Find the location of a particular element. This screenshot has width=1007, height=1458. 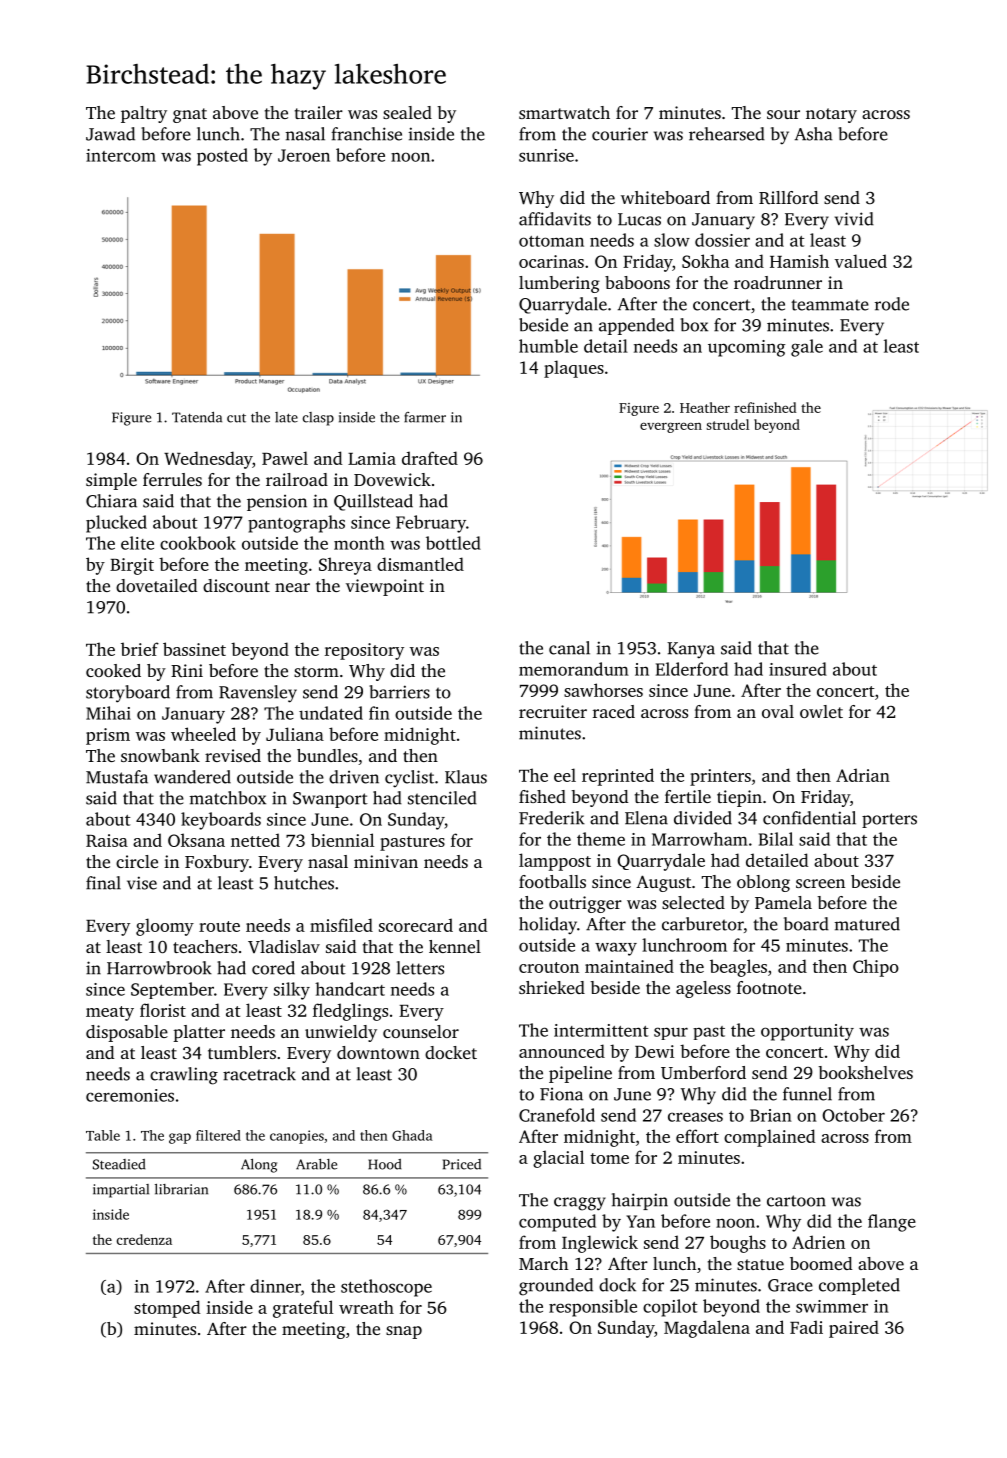

disposable is located at coordinates (127, 1033).
